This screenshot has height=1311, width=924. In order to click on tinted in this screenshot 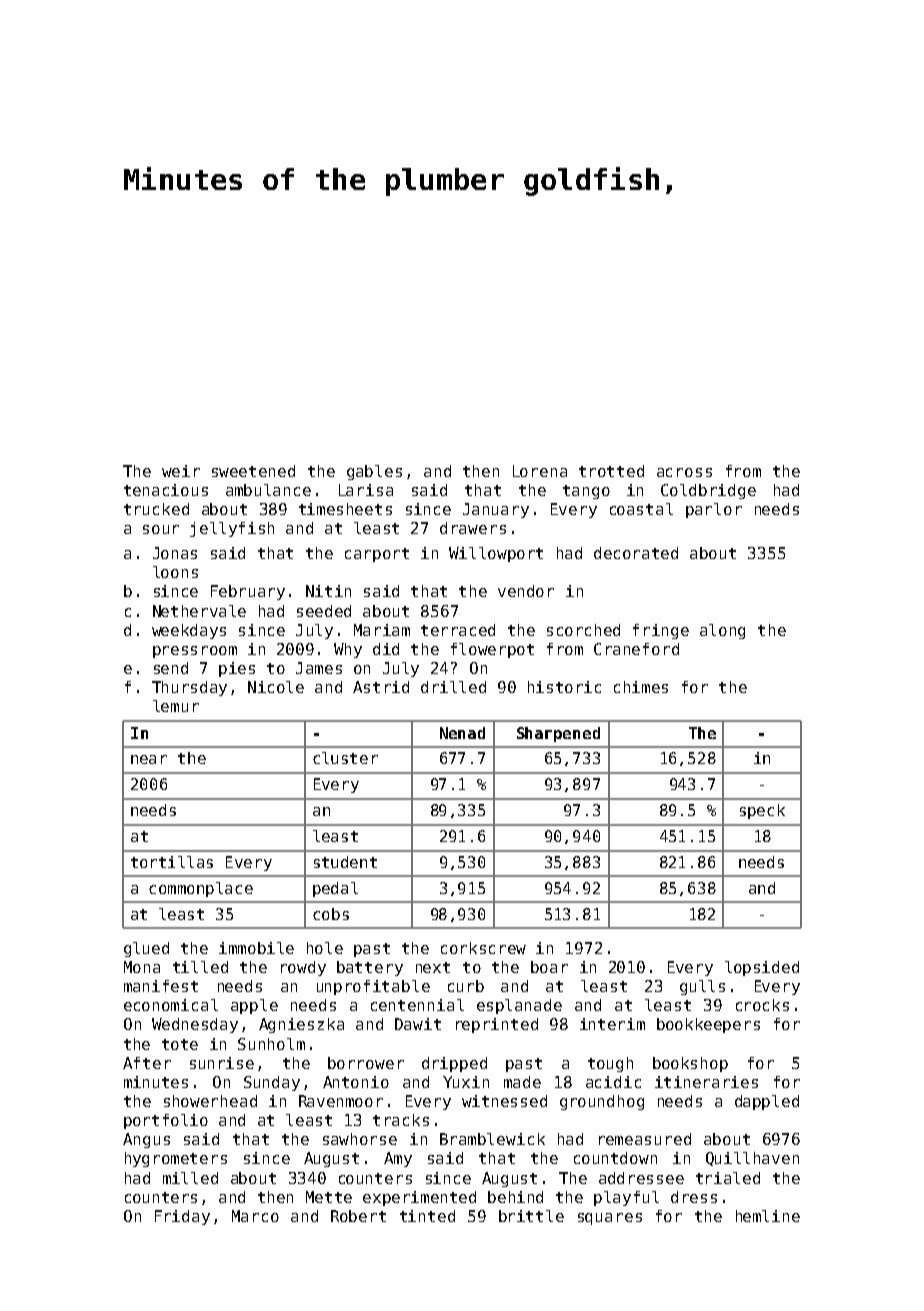, I will do `click(427, 1216)`.
